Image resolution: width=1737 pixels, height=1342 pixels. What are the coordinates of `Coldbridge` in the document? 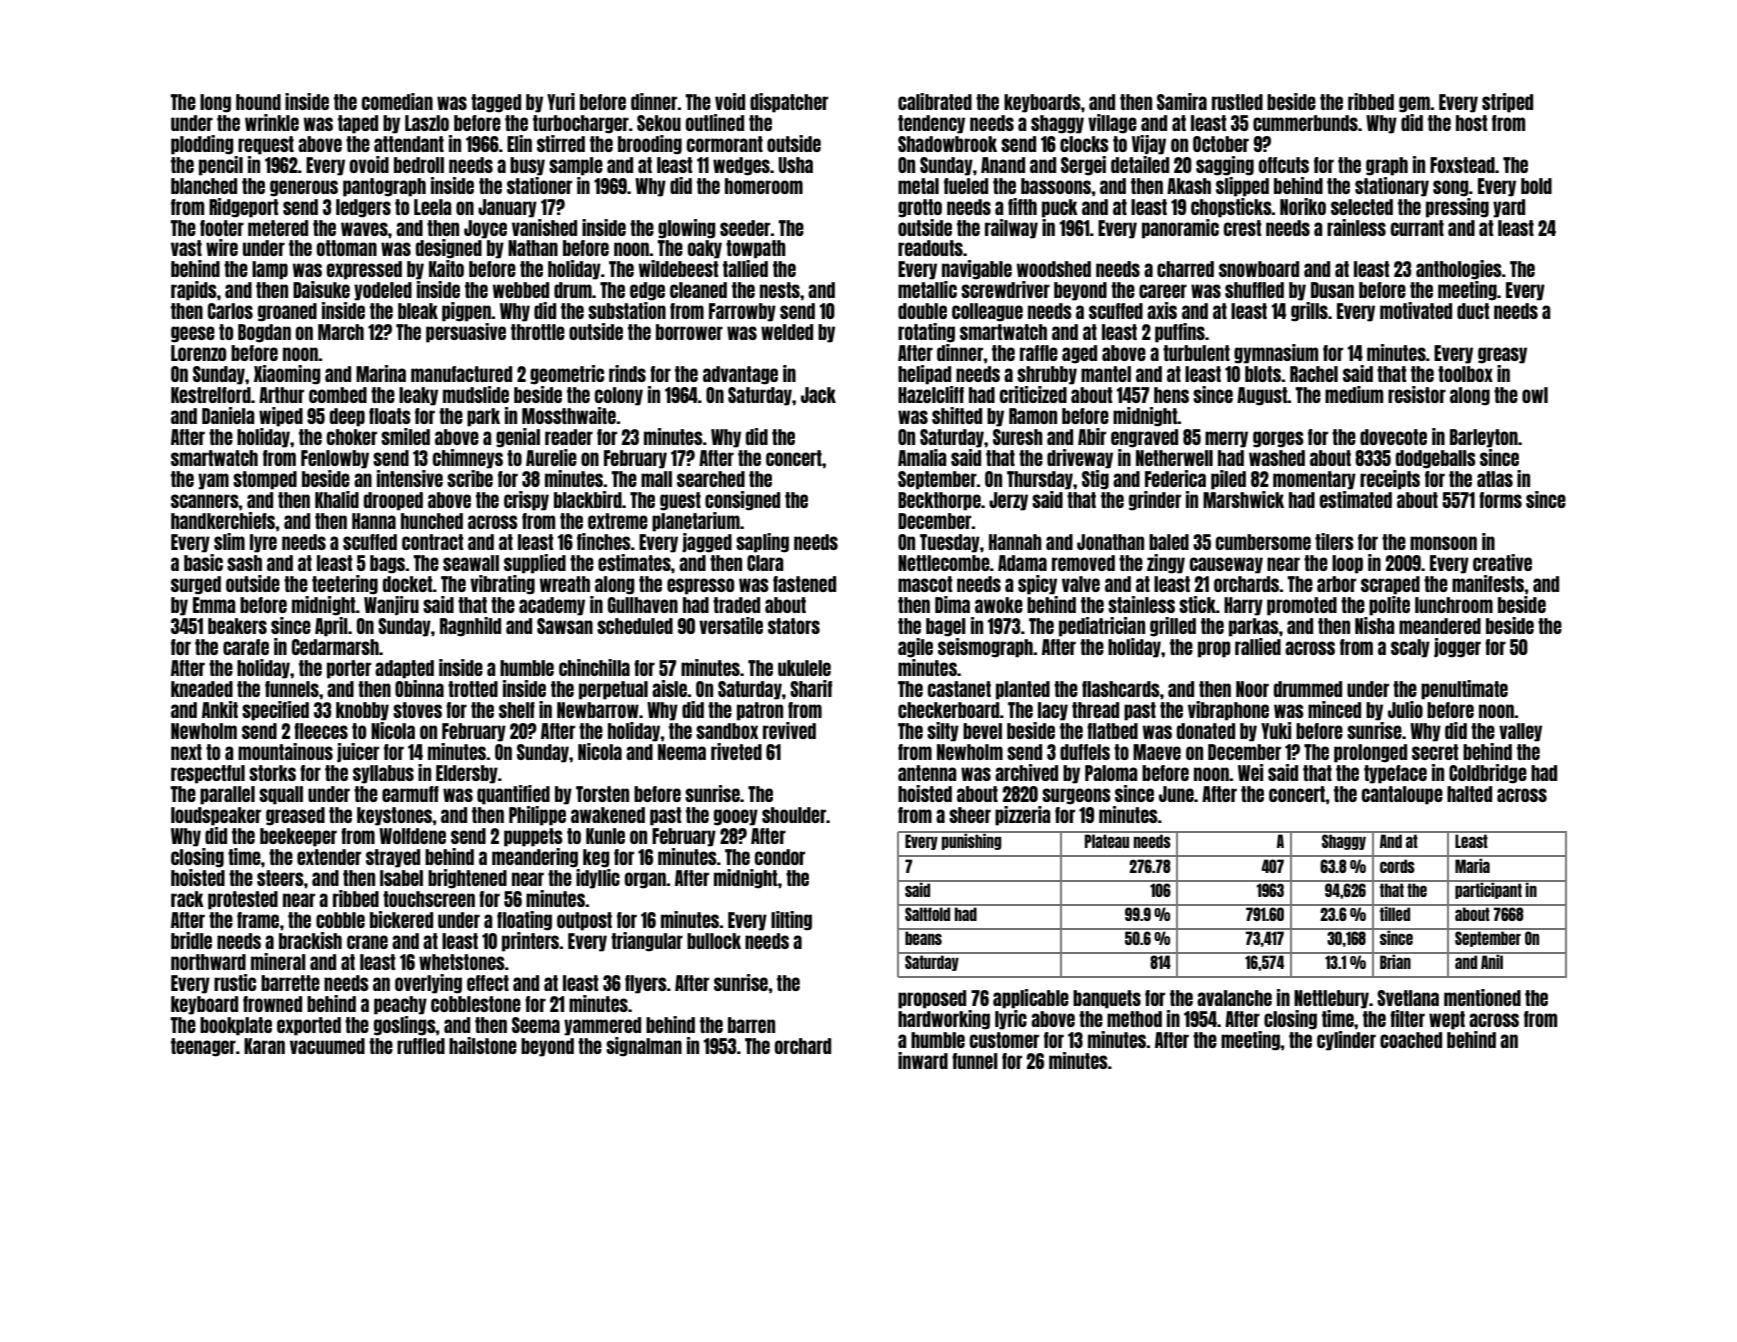 It's located at (1488, 774).
